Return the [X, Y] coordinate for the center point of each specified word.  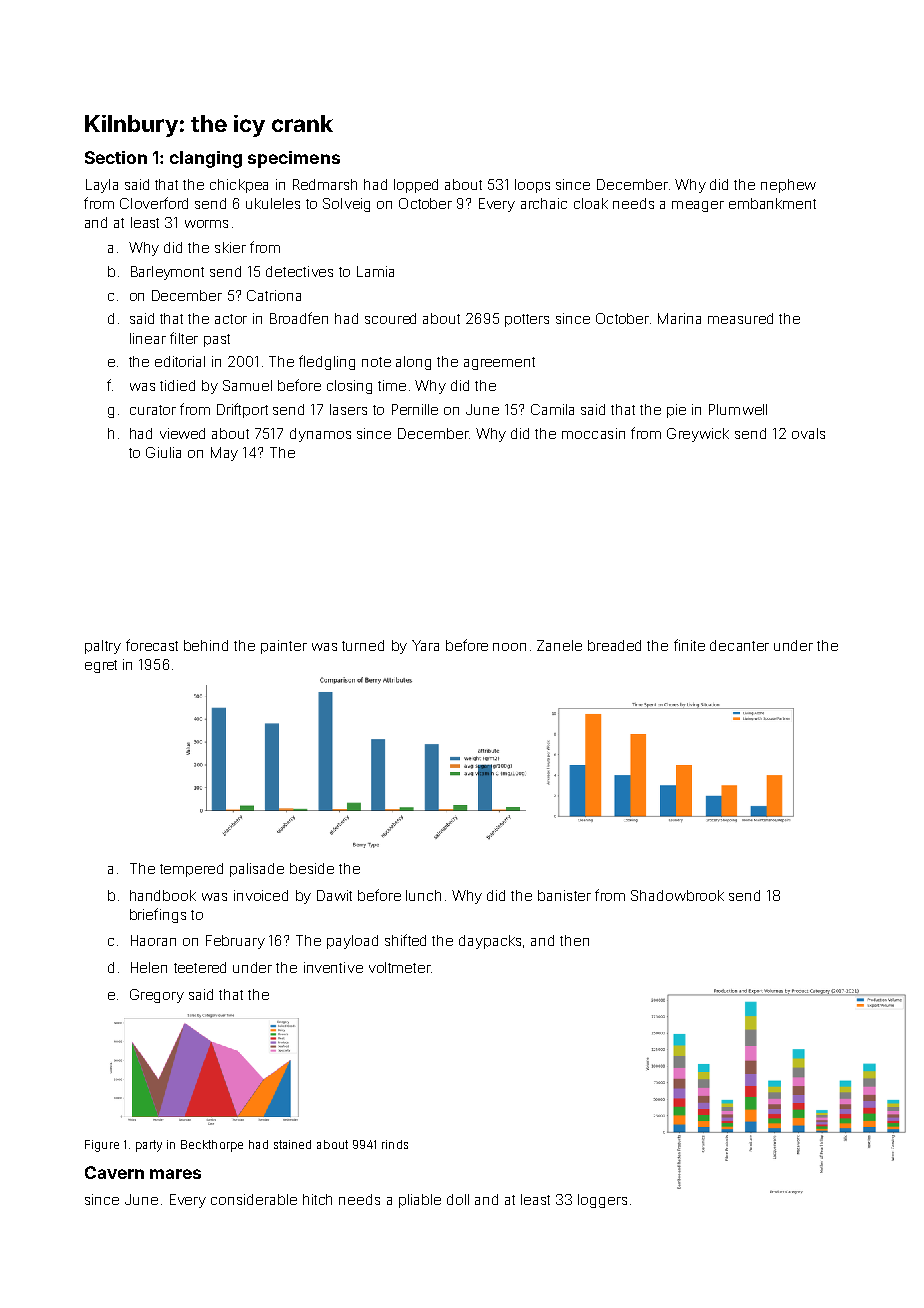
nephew [788, 186]
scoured [390, 318]
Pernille [415, 409]
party [149, 1146]
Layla [102, 186]
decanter [739, 645]
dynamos [320, 435]
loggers [602, 1201]
